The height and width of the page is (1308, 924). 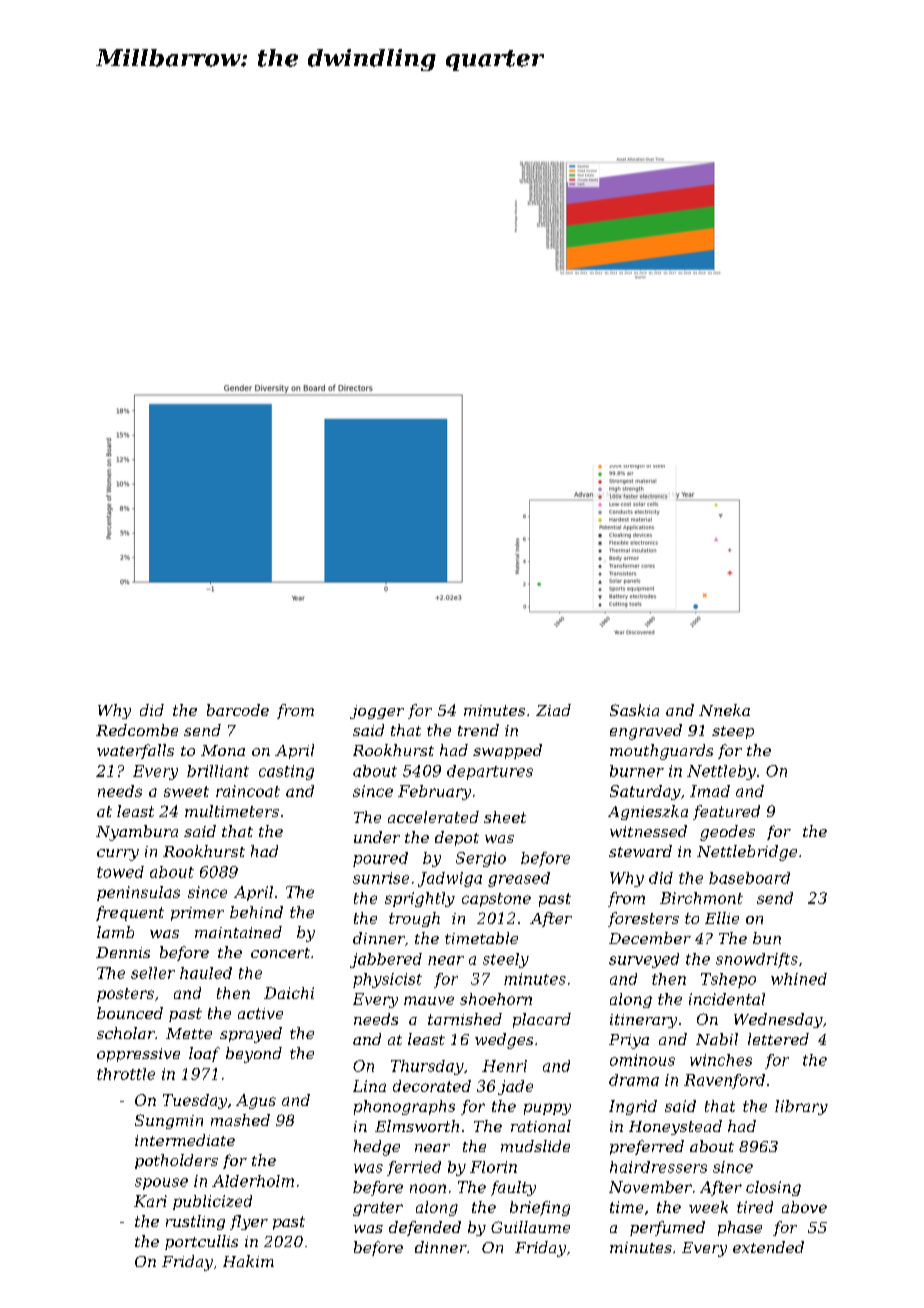 What do you see at coordinates (515, 1087) in the page?
I see `jade` at bounding box center [515, 1087].
